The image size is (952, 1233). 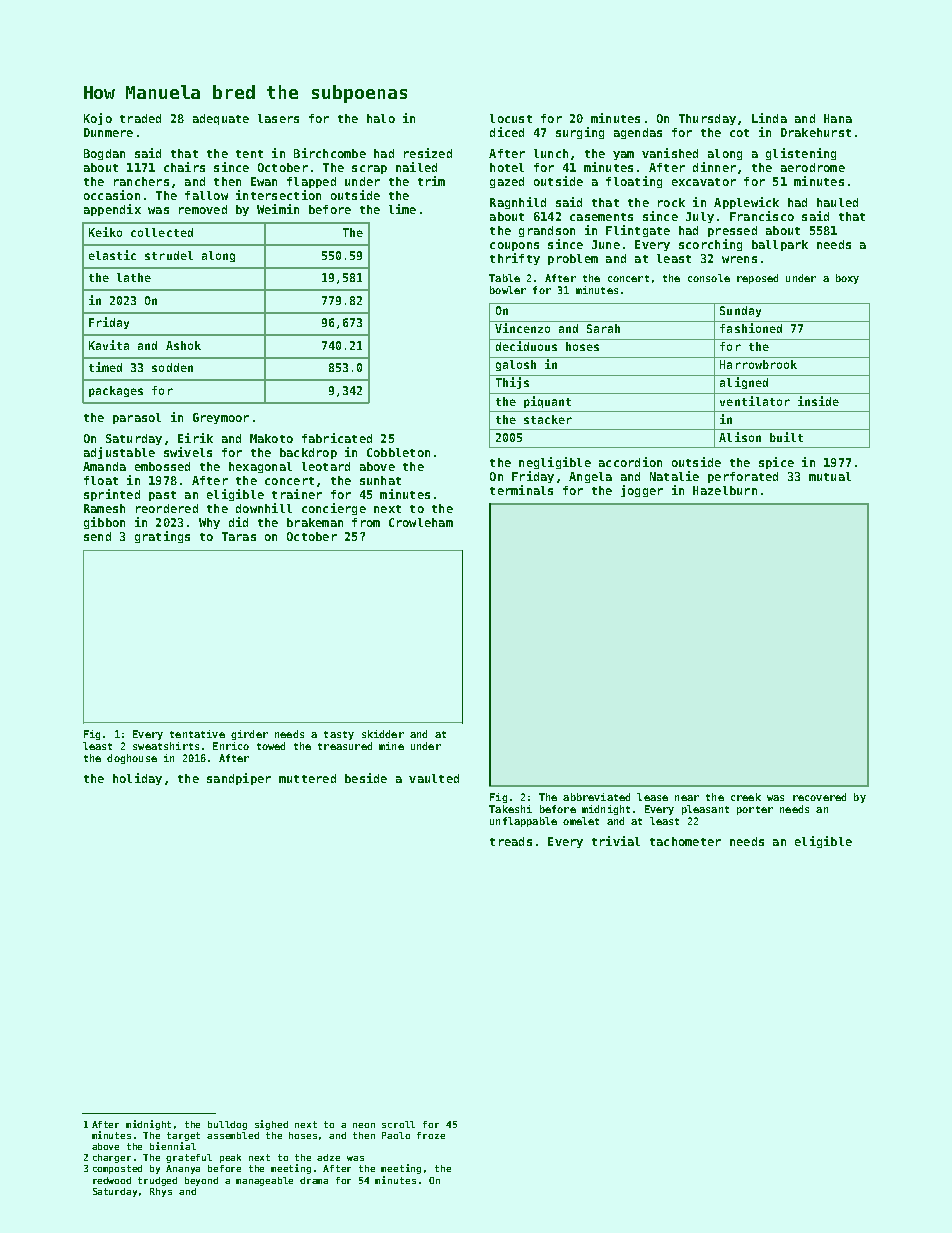 What do you see at coordinates (383, 734) in the screenshot?
I see `skidder` at bounding box center [383, 734].
